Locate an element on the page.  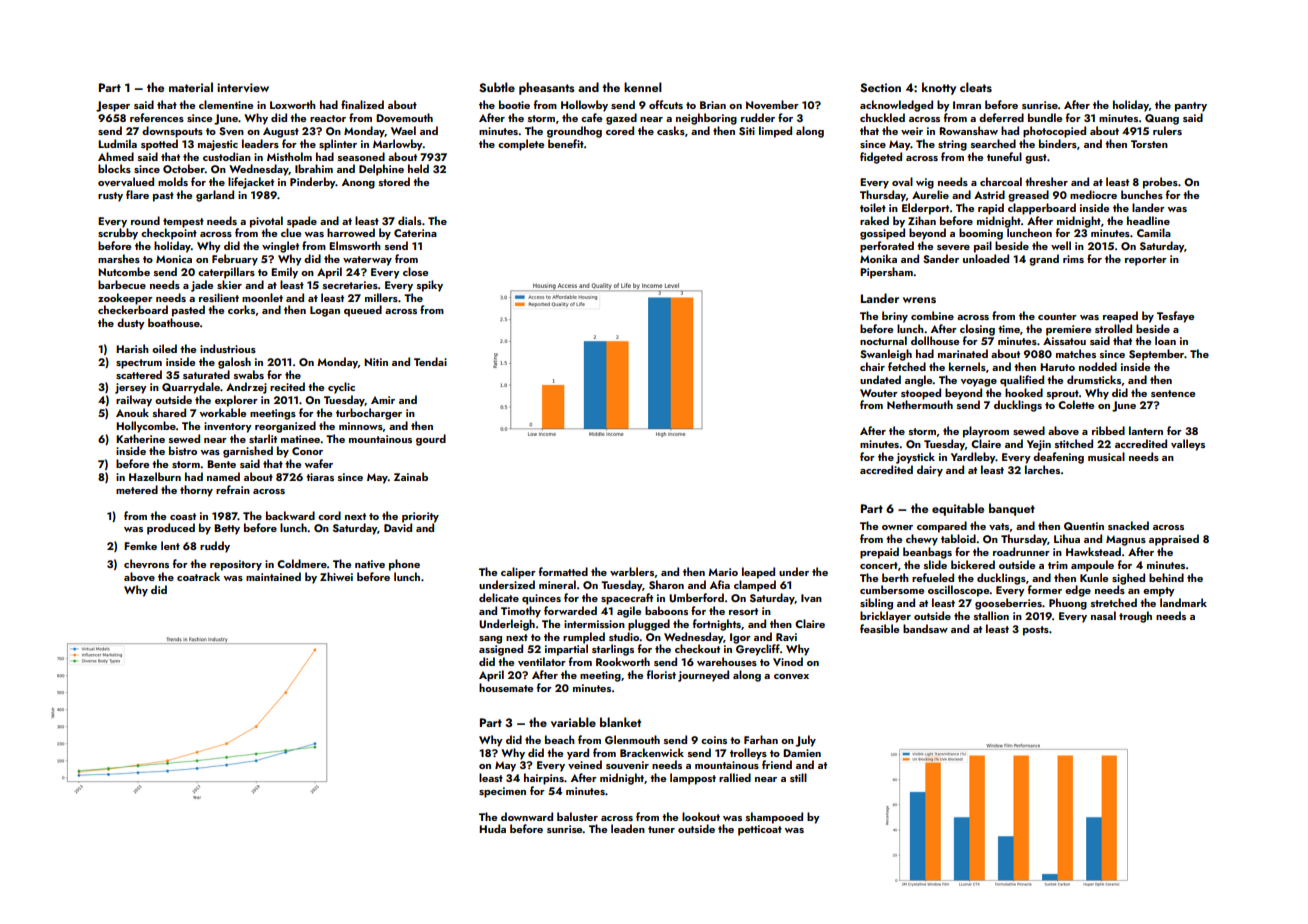
pheasants is located at coordinates (547, 88).
